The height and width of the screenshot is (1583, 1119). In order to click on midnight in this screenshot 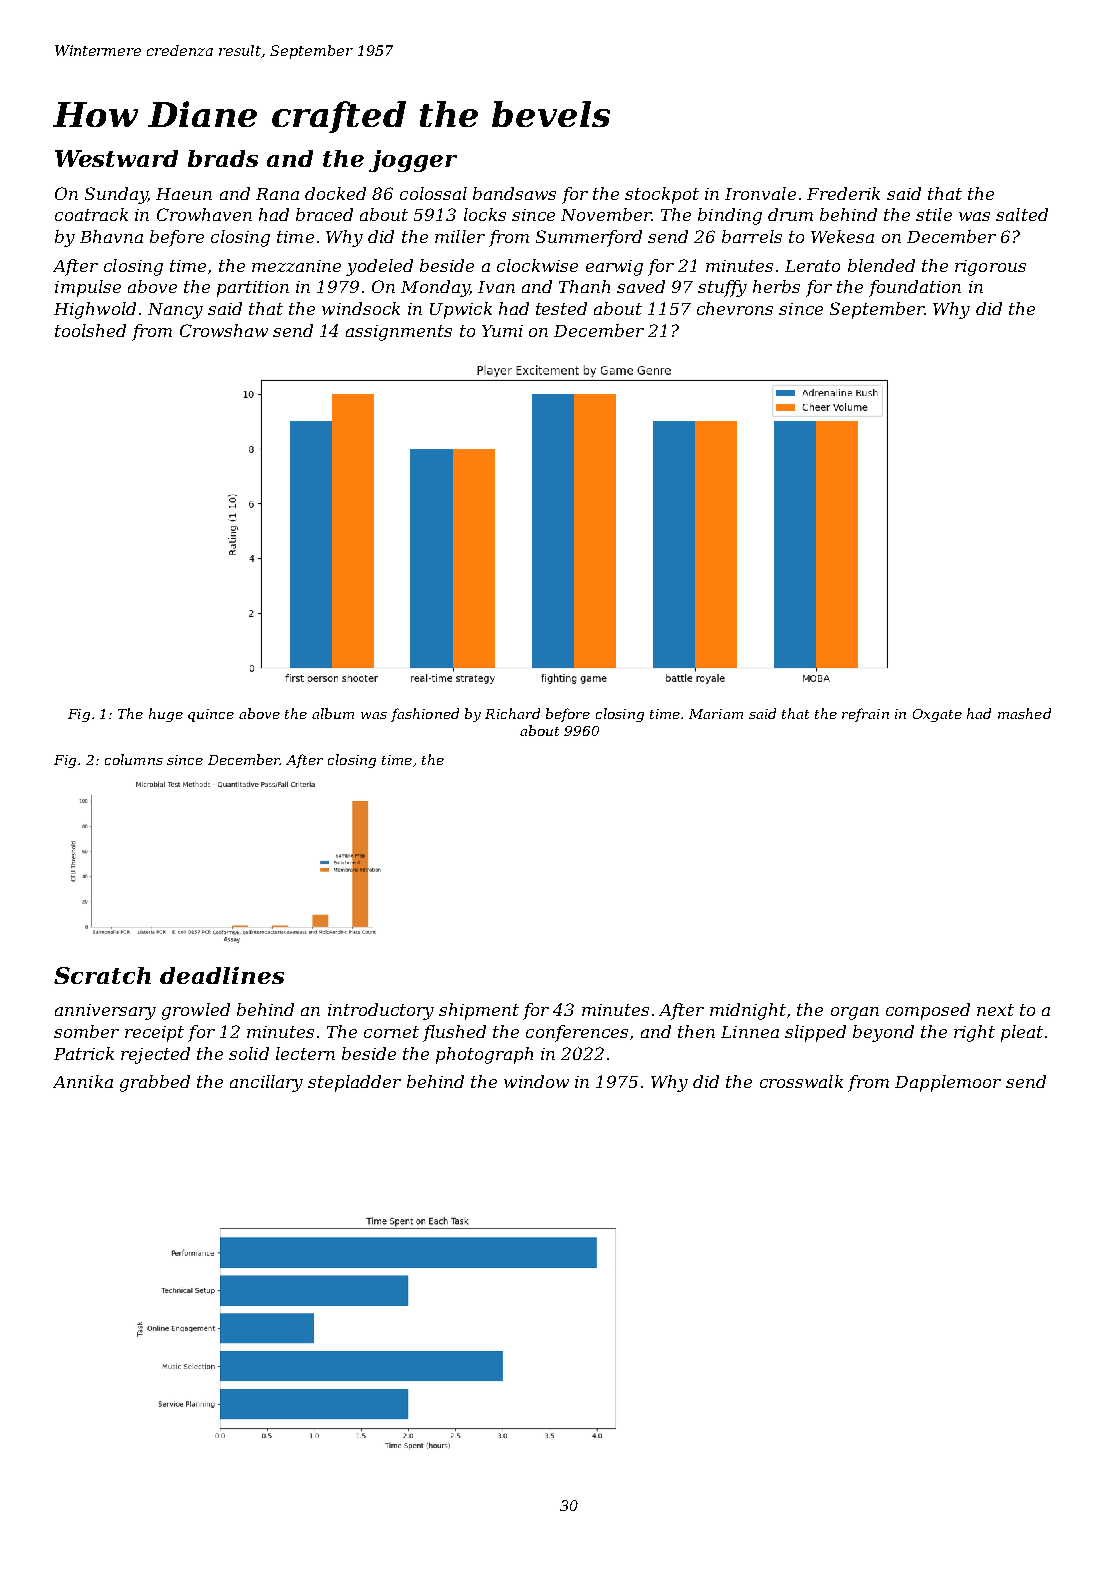, I will do `click(748, 1011)`.
